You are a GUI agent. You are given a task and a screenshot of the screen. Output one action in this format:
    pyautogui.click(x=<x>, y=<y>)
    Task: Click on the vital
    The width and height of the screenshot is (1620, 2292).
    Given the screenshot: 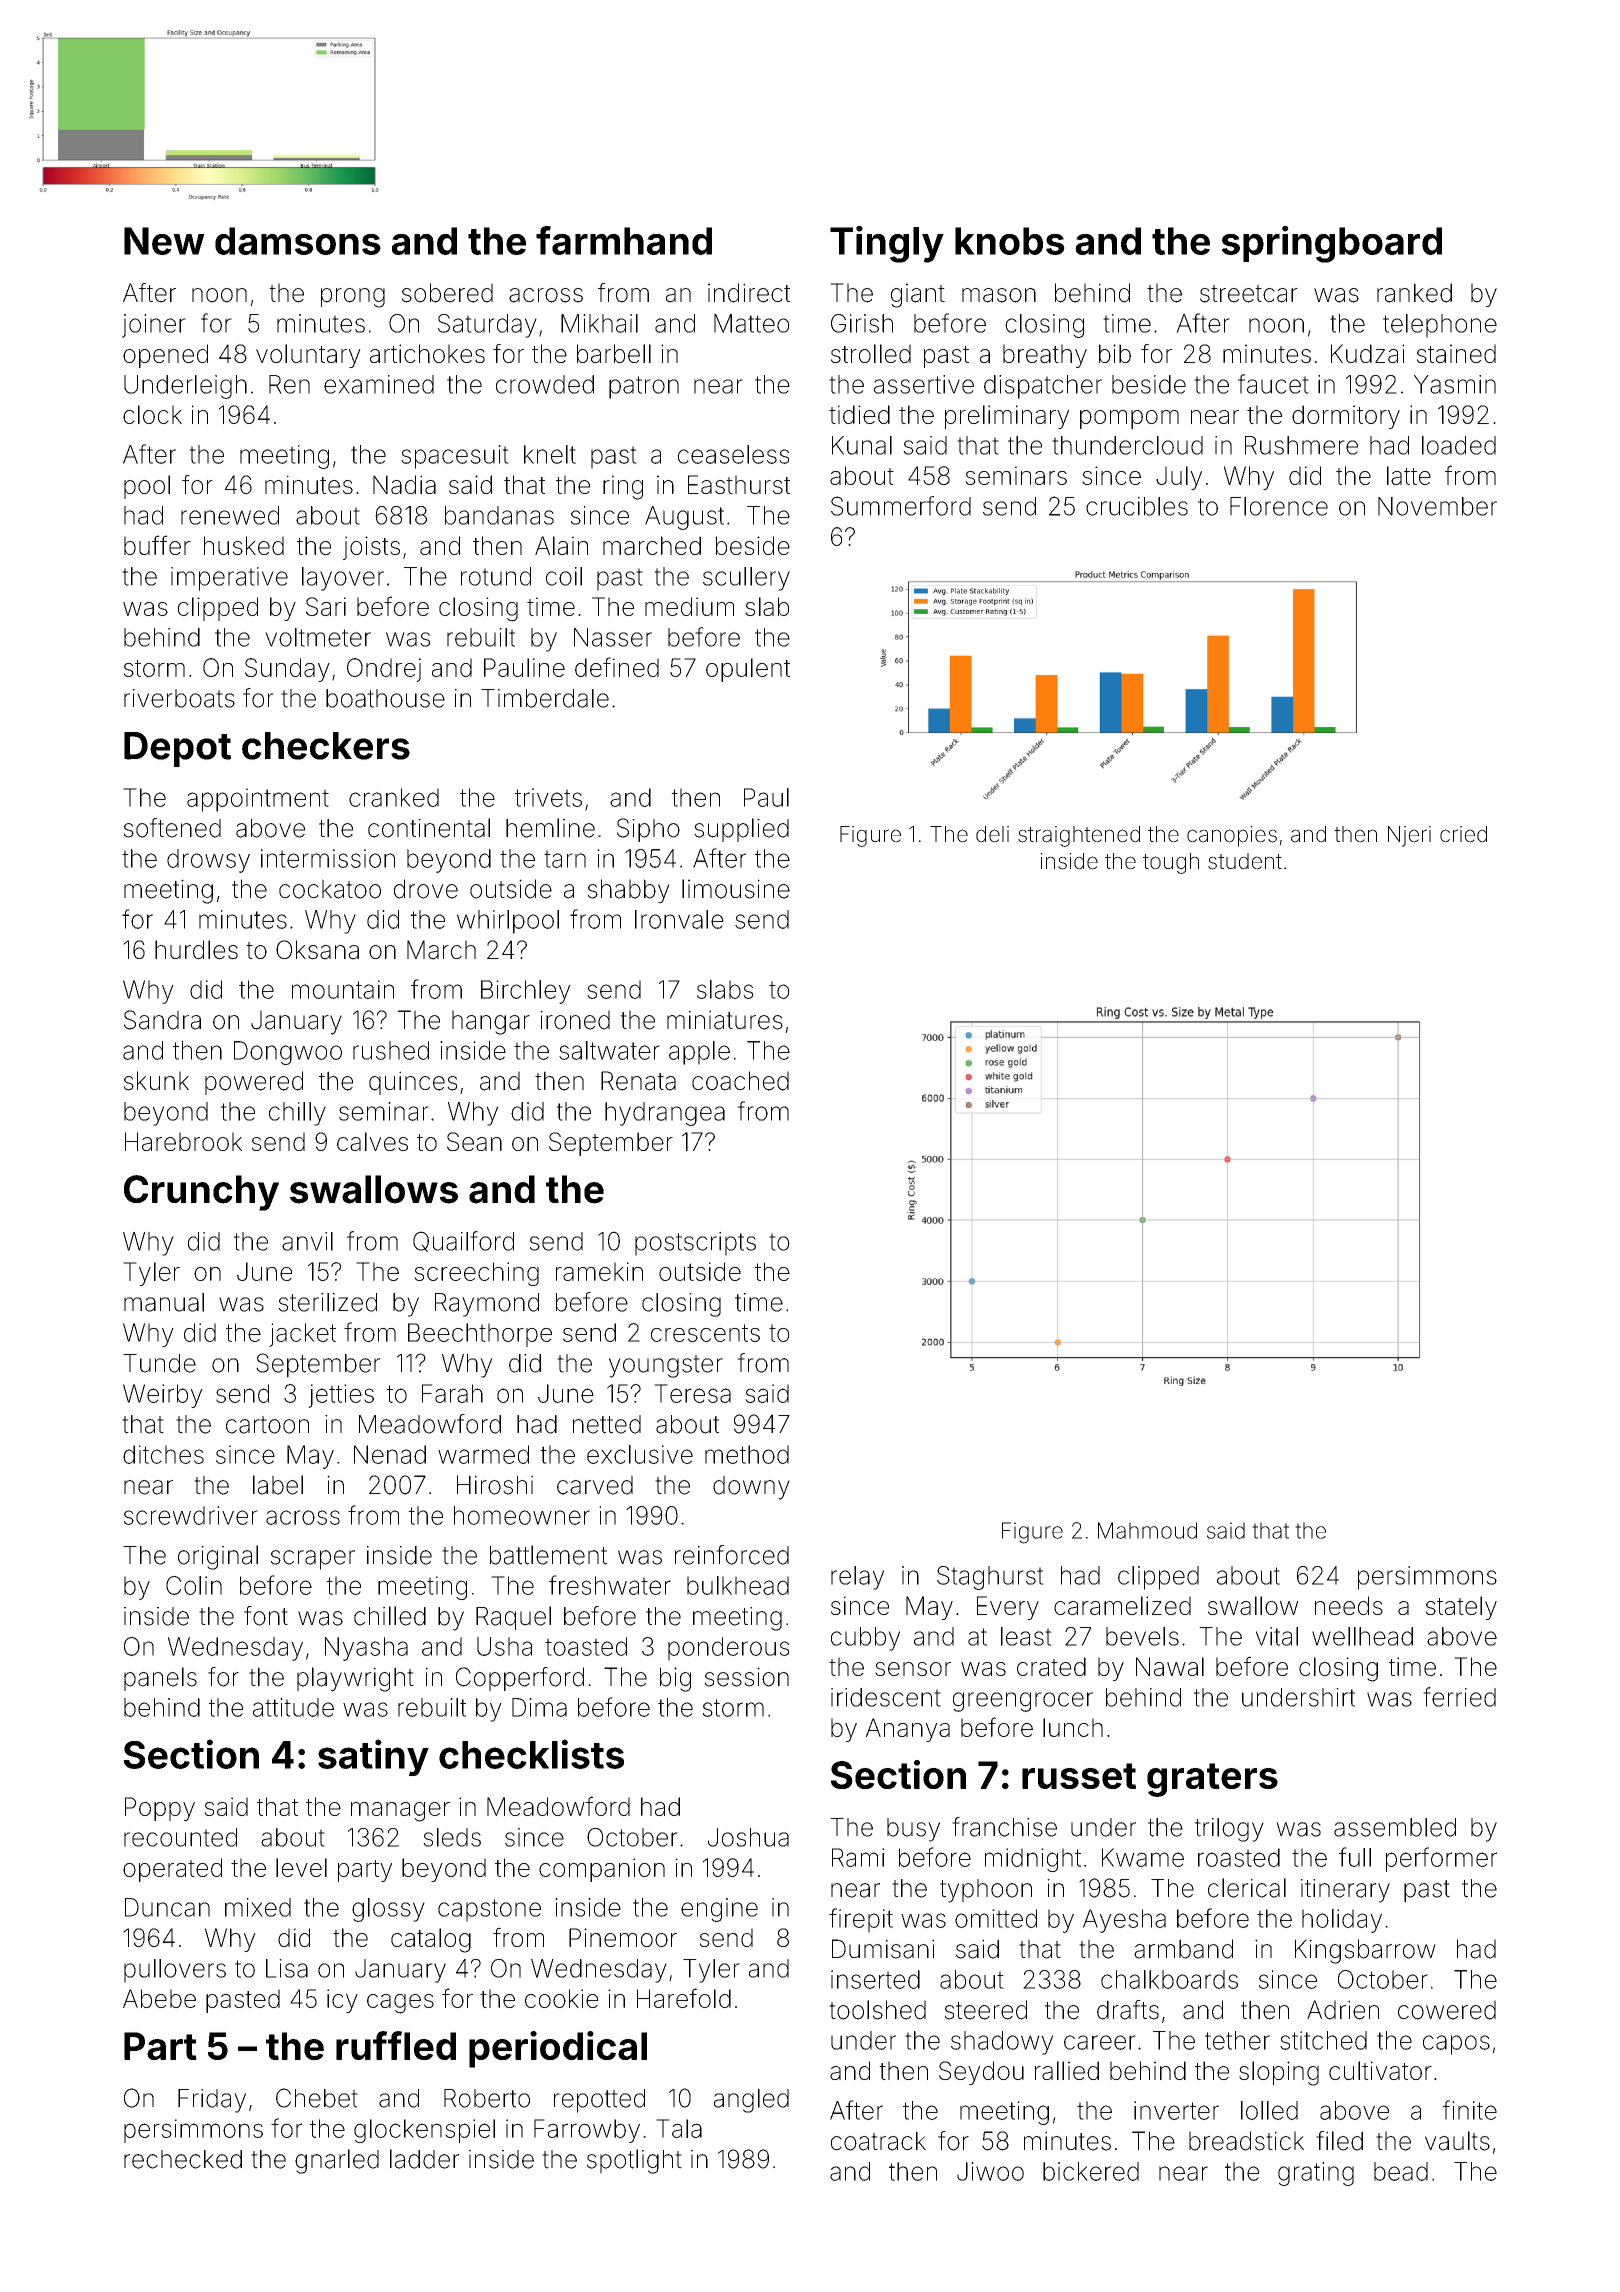 What is the action you would take?
    pyautogui.click(x=1277, y=1636)
